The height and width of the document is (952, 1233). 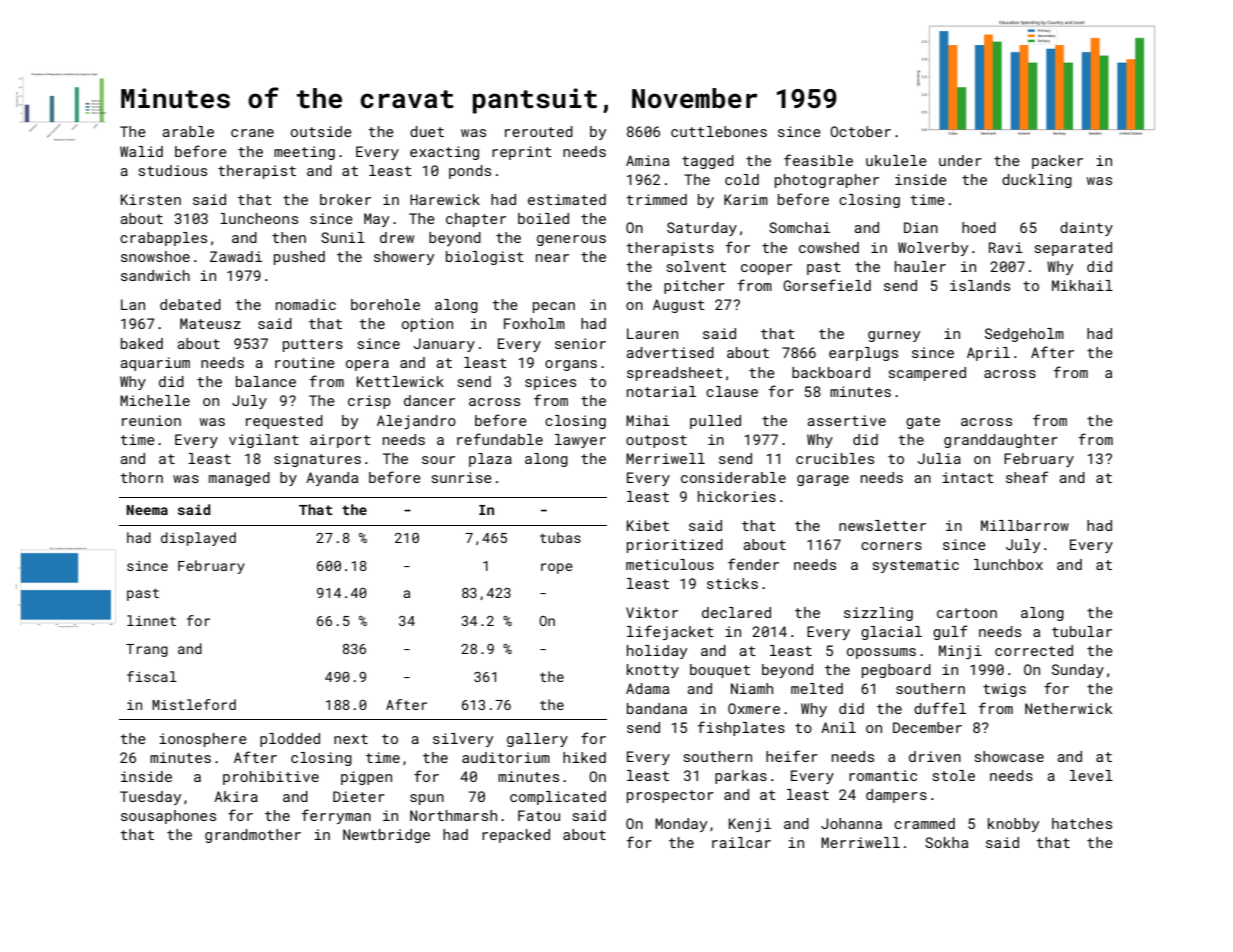 What do you see at coordinates (863, 354) in the document?
I see `earplugs` at bounding box center [863, 354].
